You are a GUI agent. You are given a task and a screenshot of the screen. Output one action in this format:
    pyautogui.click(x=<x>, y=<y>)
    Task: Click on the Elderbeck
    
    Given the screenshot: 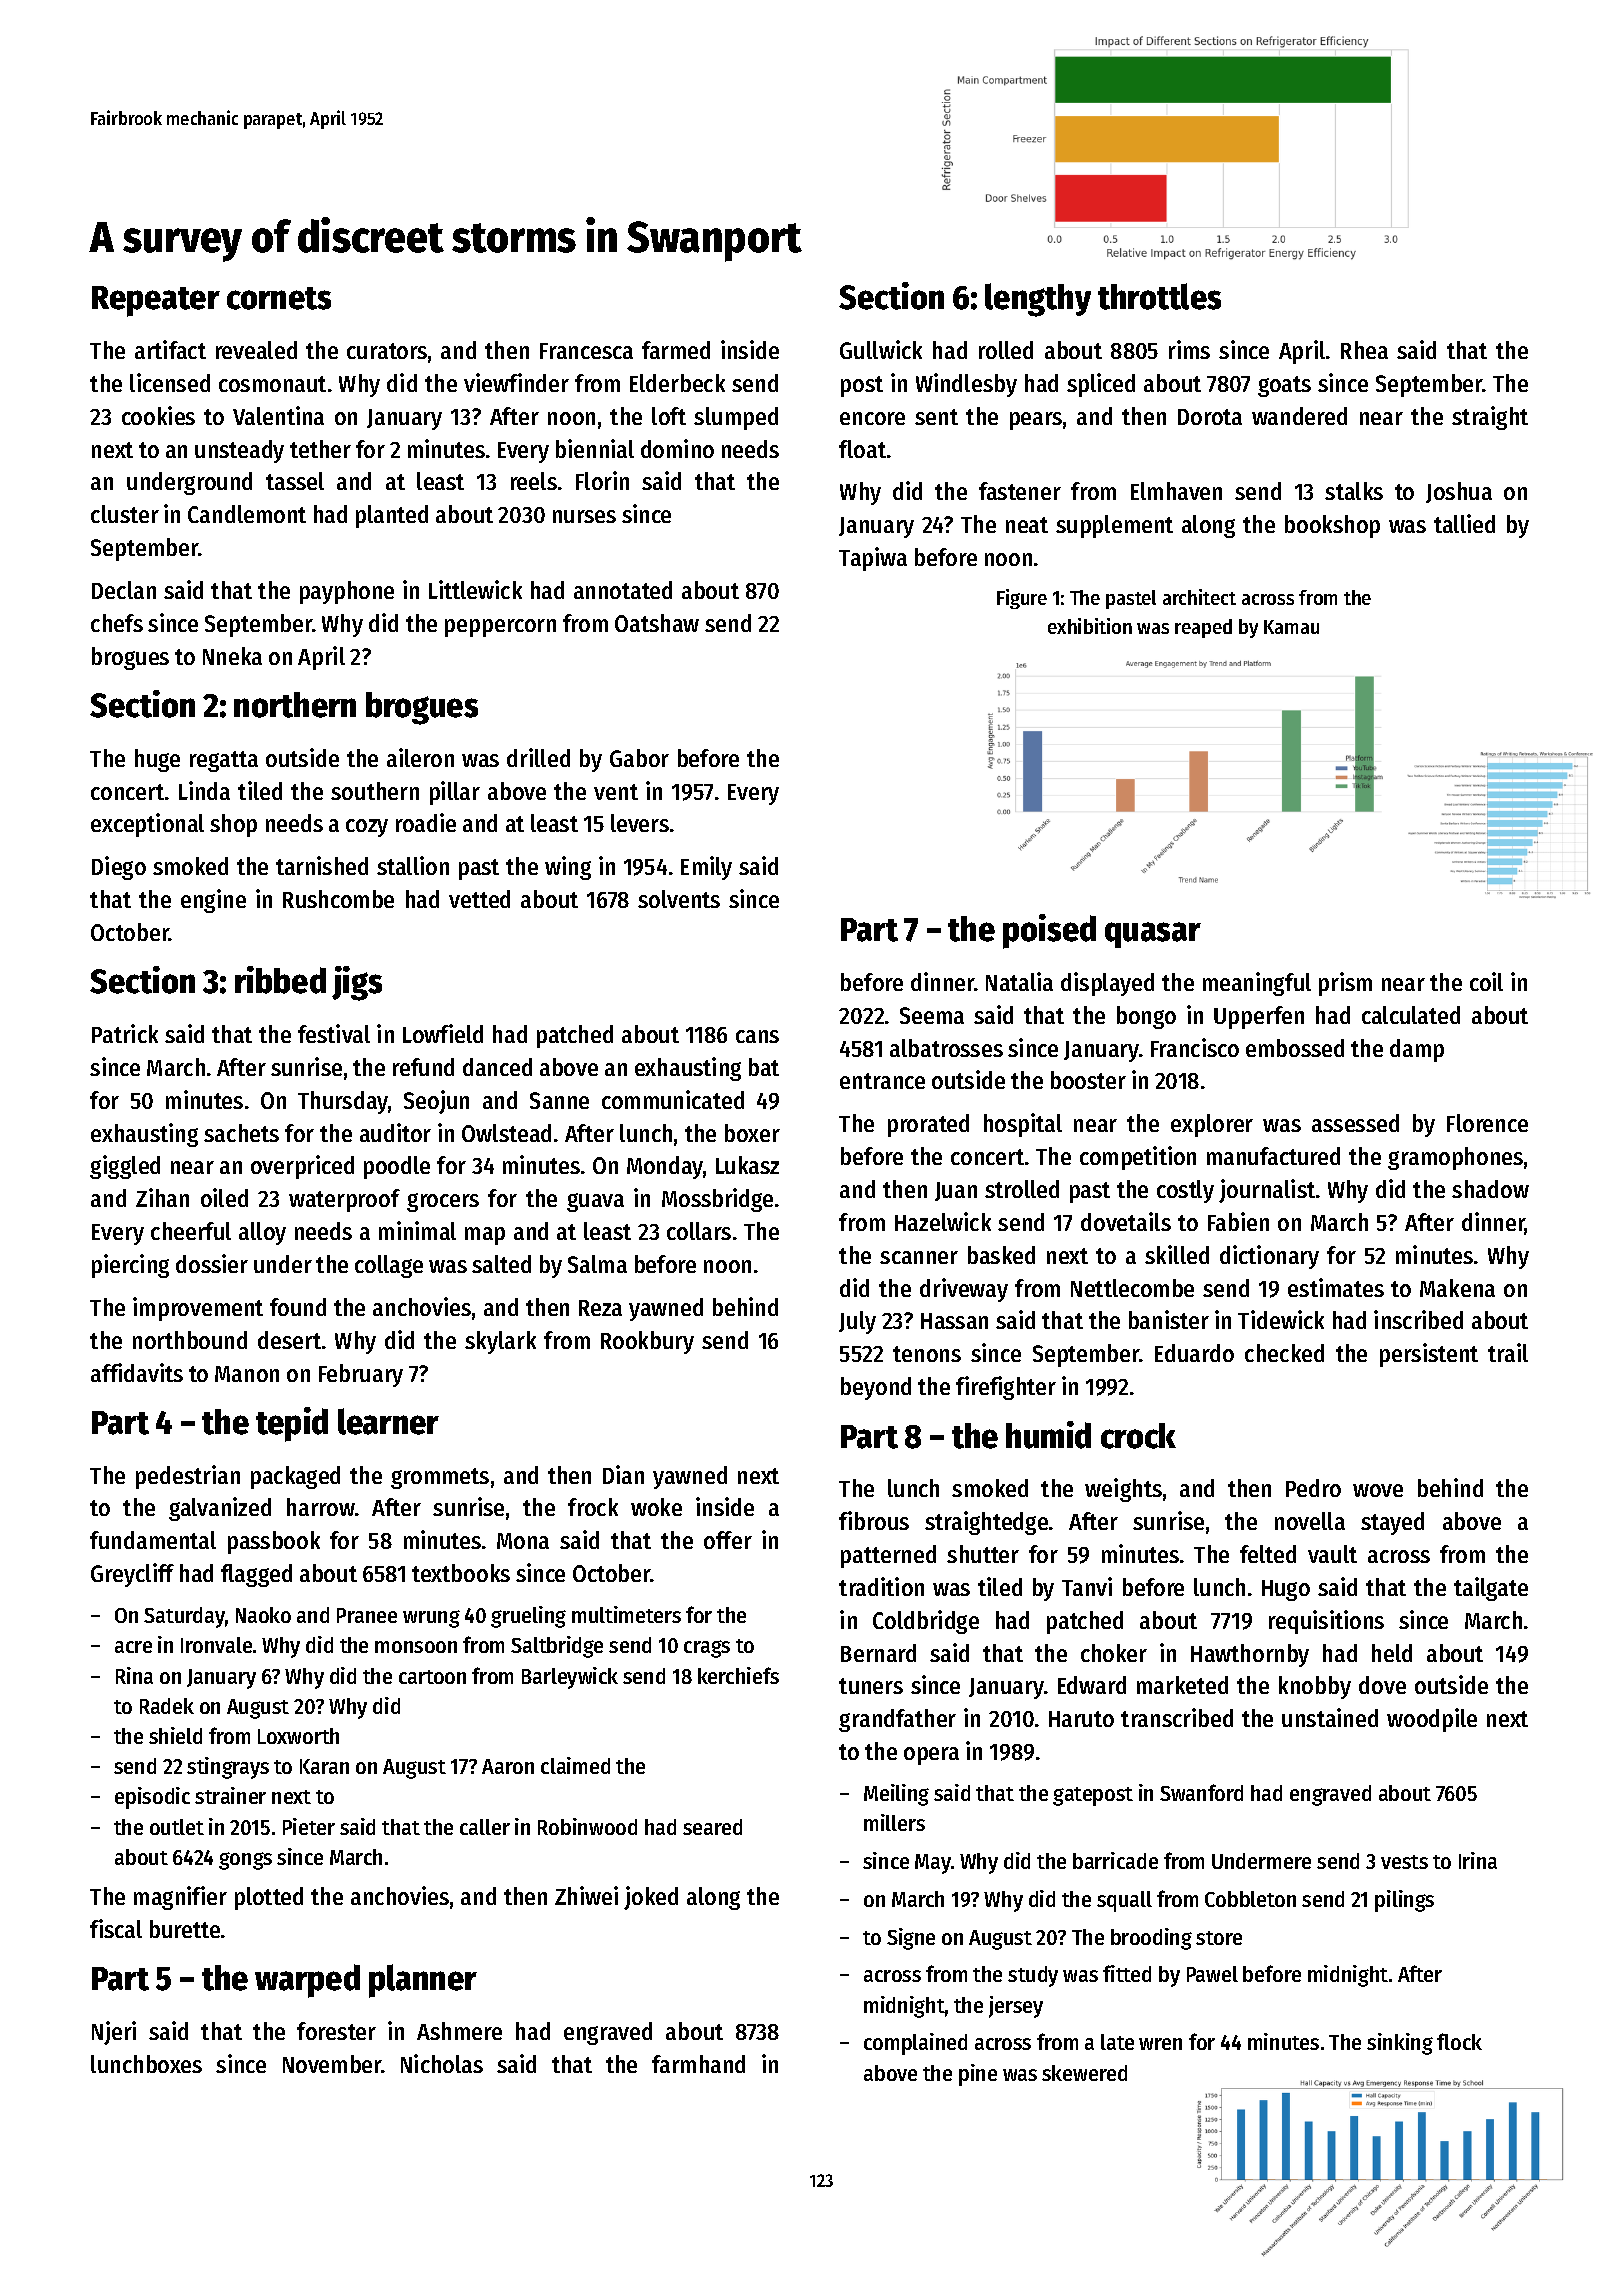 What is the action you would take?
    pyautogui.click(x=677, y=383)
